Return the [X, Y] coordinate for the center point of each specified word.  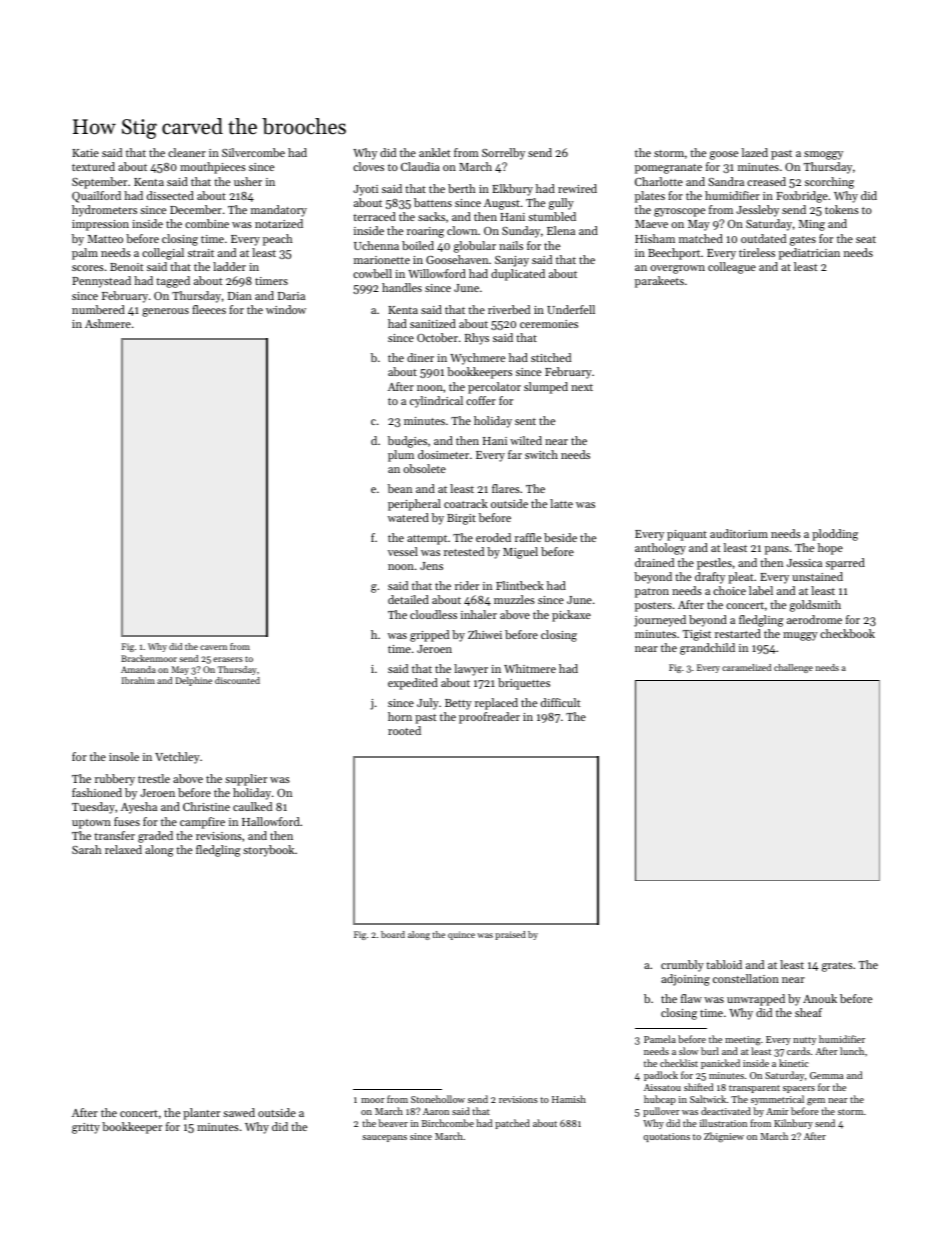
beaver [393, 1123]
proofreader [489, 718]
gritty [86, 1128]
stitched [551, 357]
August [502, 204]
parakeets [659, 282]
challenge [793, 668]
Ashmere [108, 323]
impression [100, 225]
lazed [755, 152]
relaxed [123, 849]
